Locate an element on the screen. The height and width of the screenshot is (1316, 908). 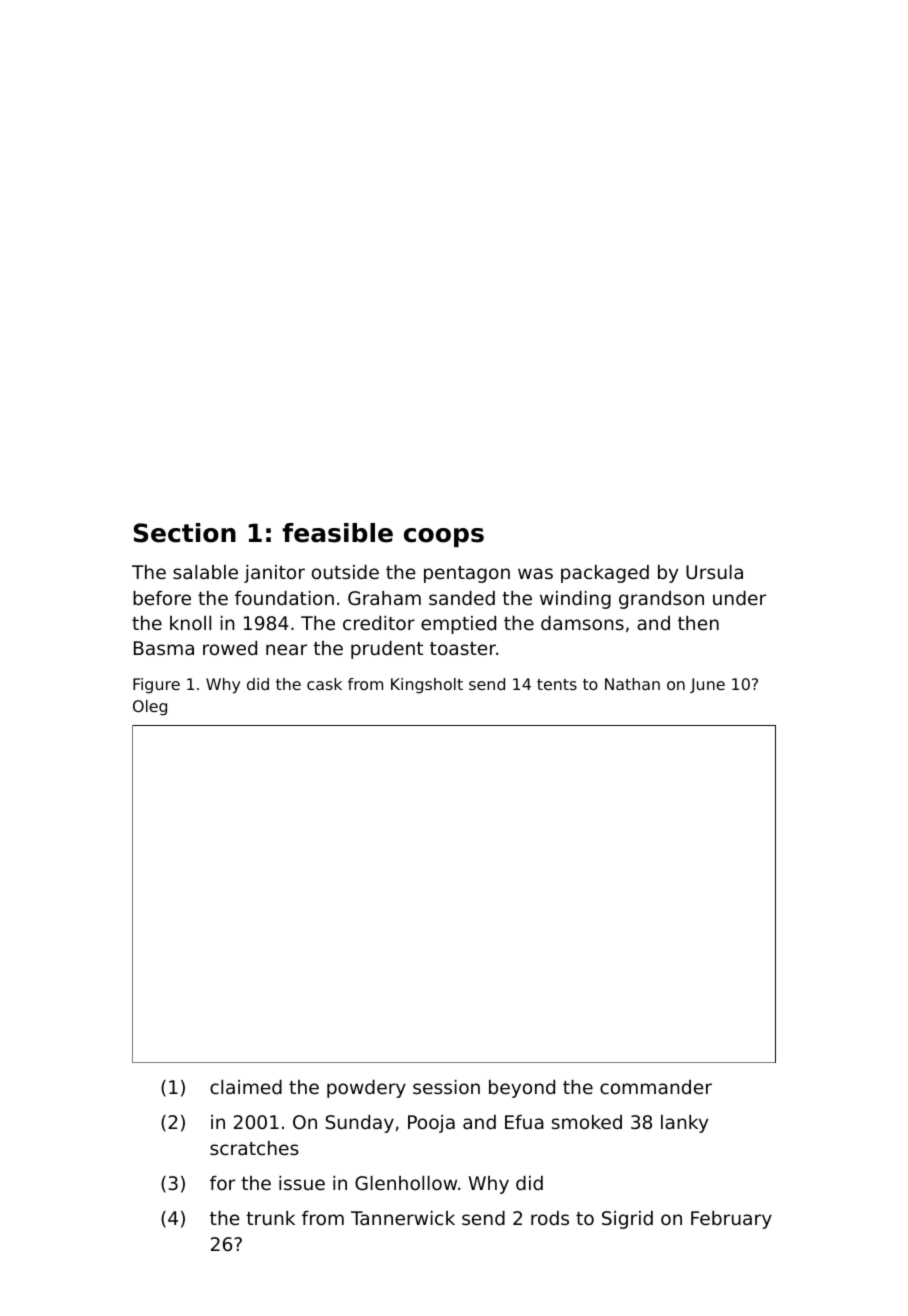
cask is located at coordinates (324, 684).
